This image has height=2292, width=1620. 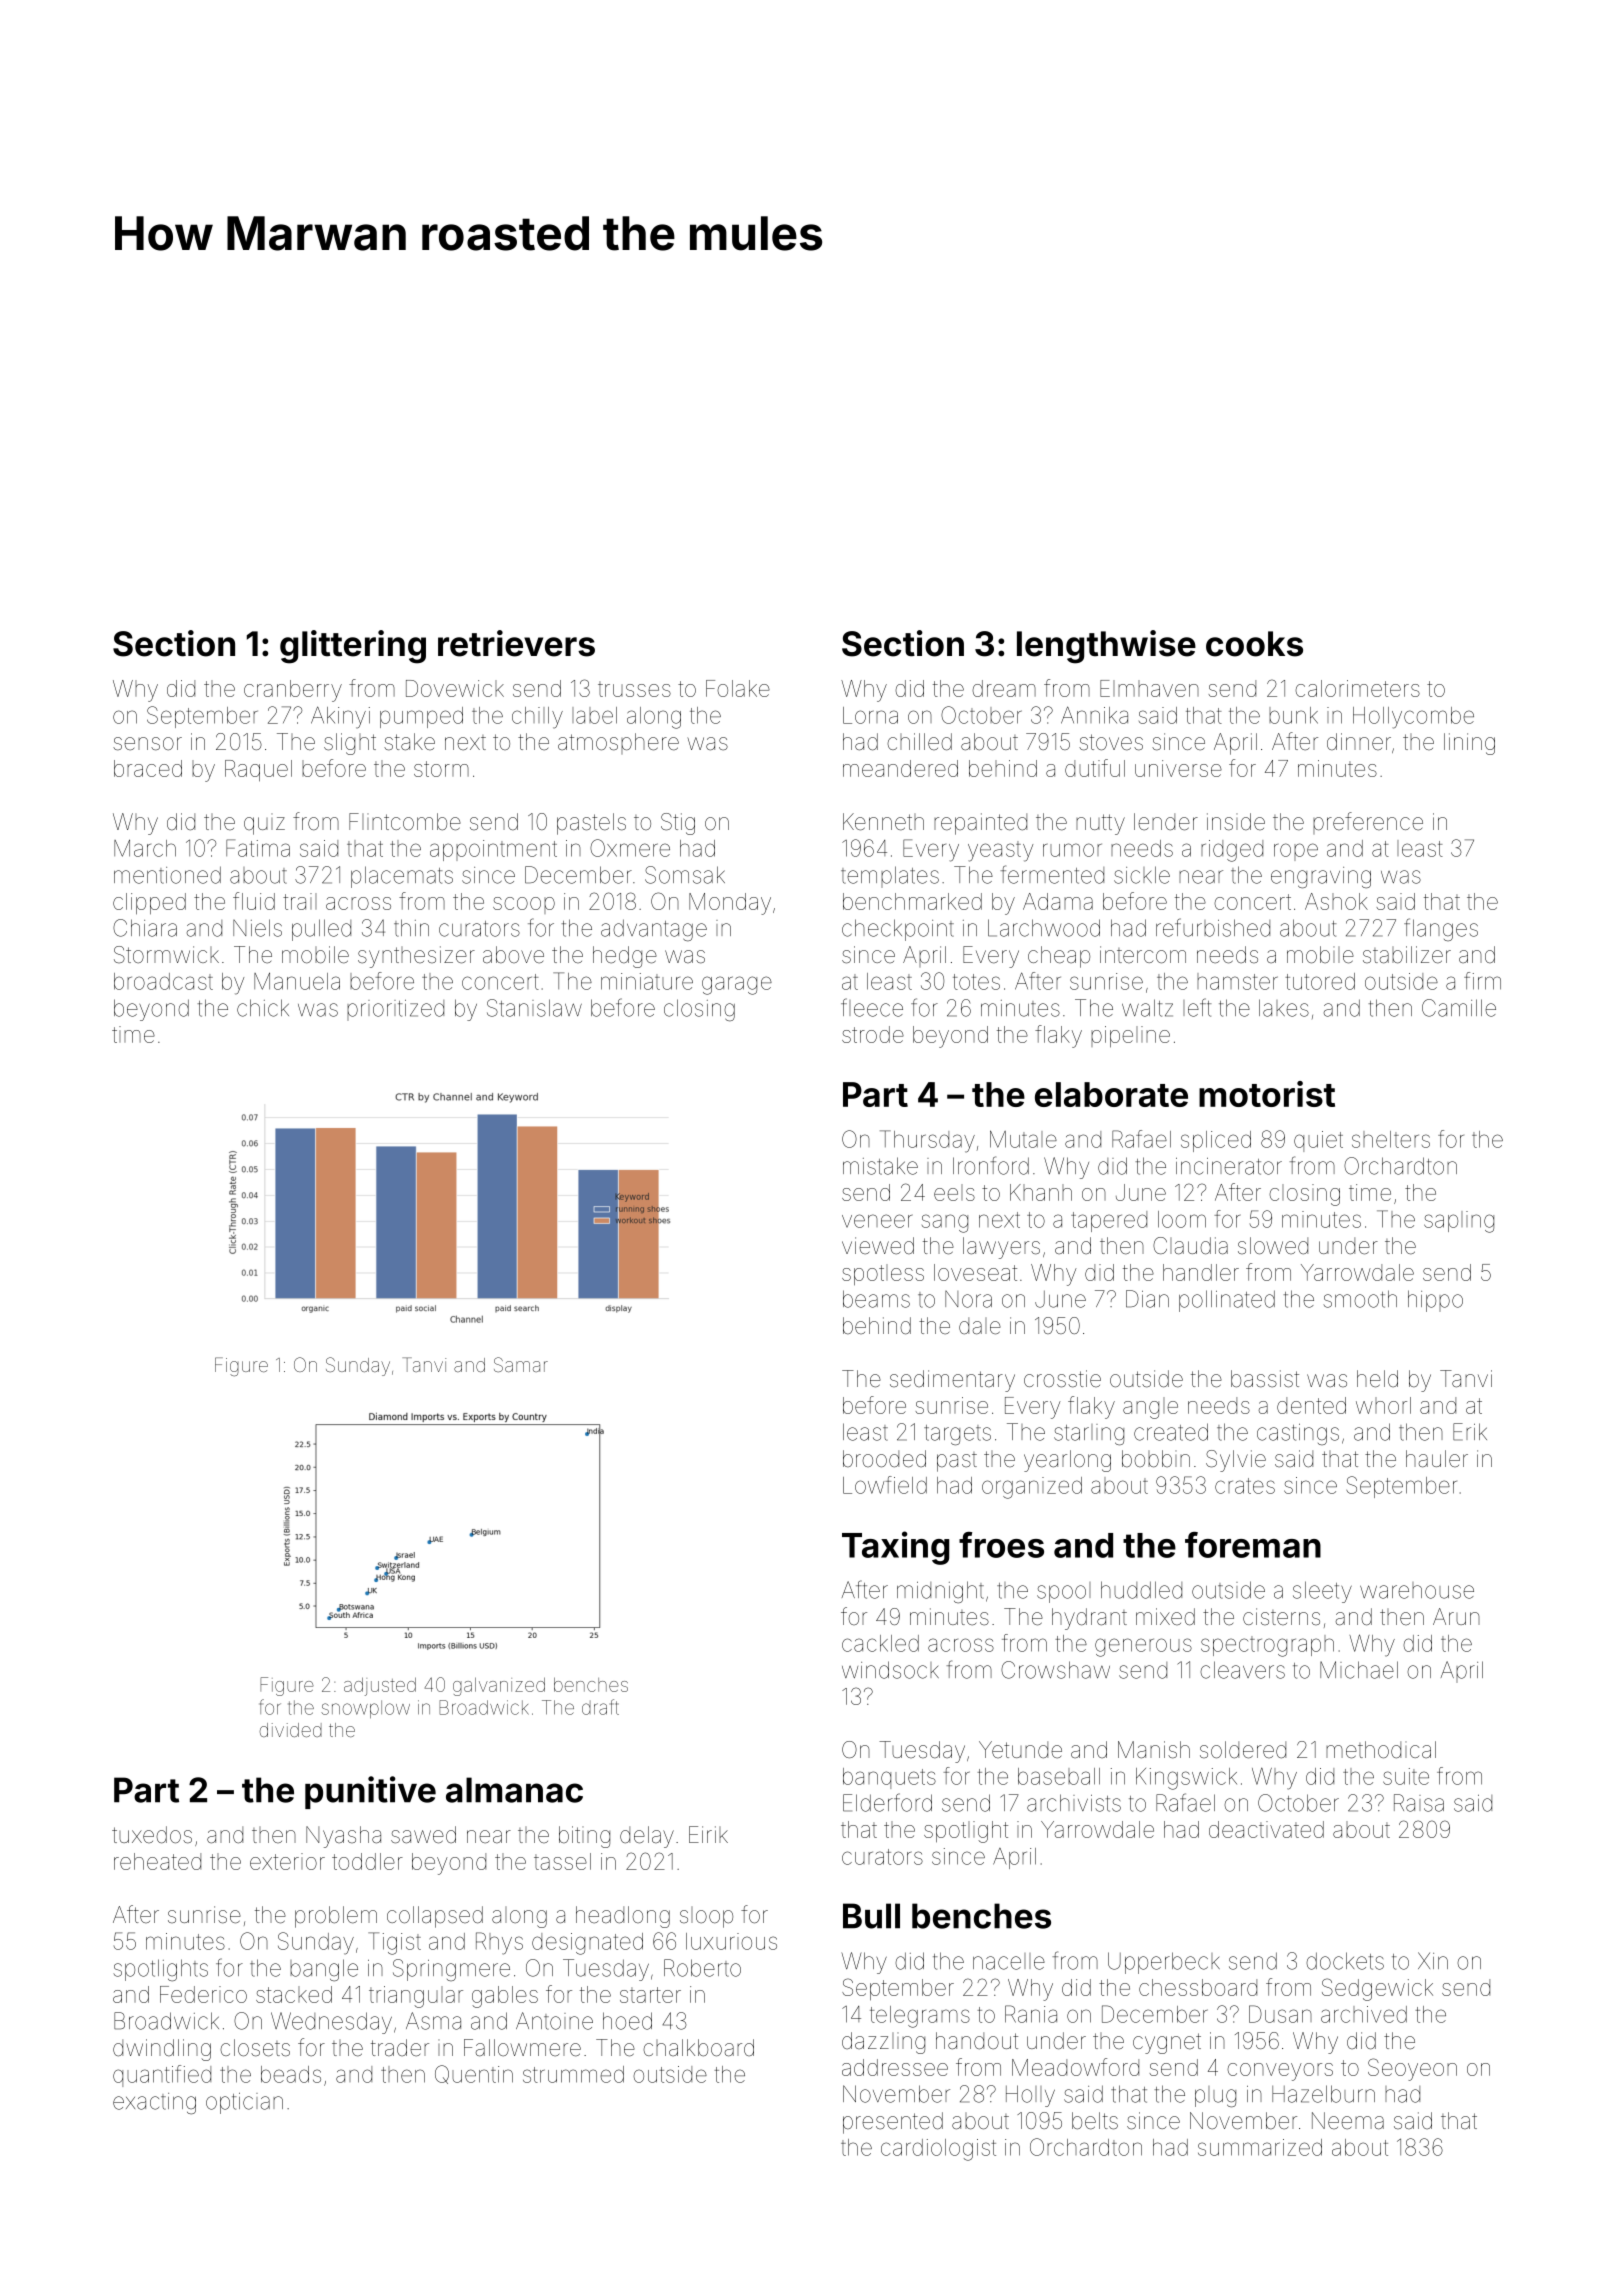 What do you see at coordinates (534, 1008) in the image?
I see `Stanislaw` at bounding box center [534, 1008].
